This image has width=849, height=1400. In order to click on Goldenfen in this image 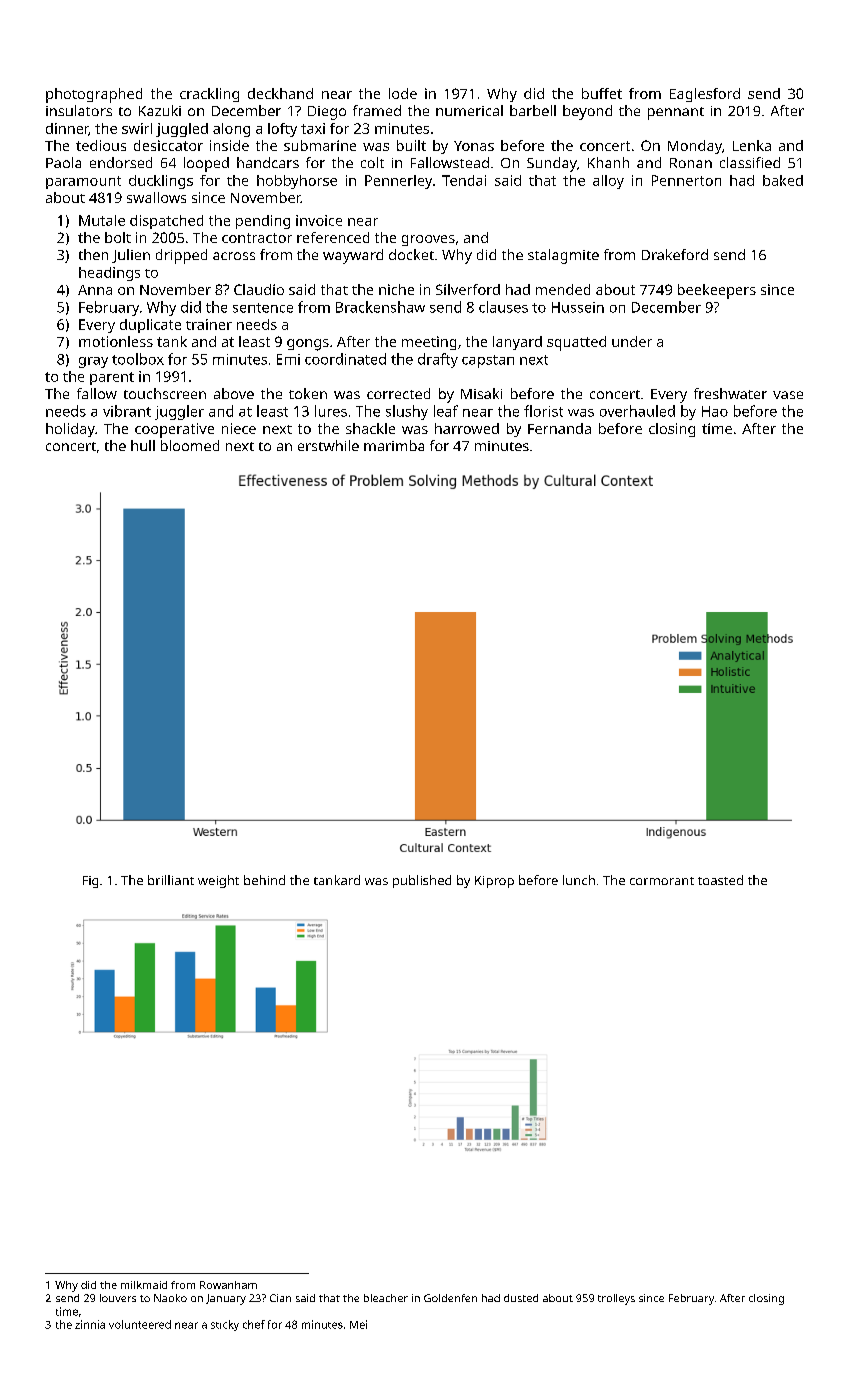, I will do `click(450, 1298)`.
